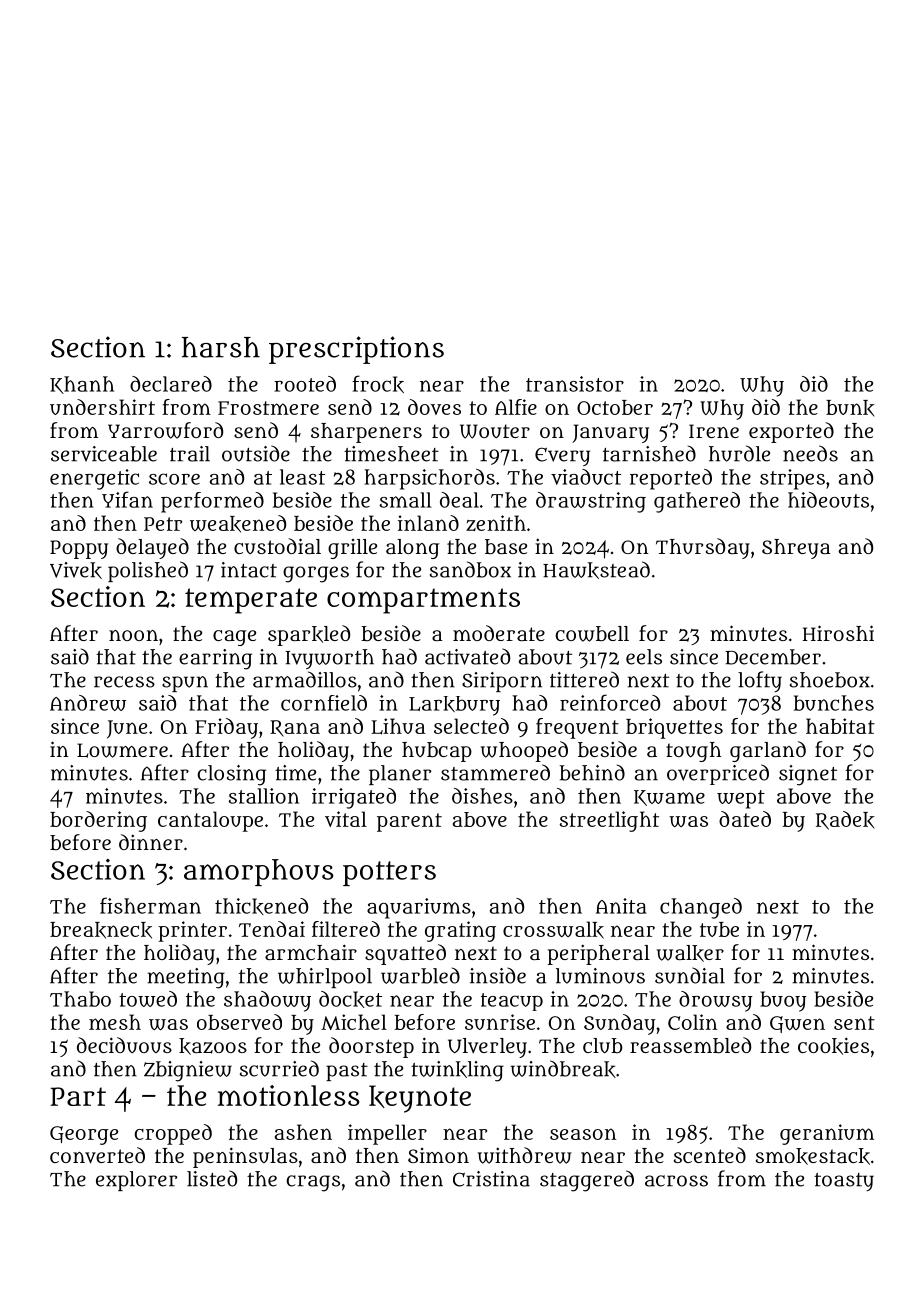 The height and width of the document is (1308, 924). What do you see at coordinates (267, 1001) in the document?
I see `shadowy` at bounding box center [267, 1001].
